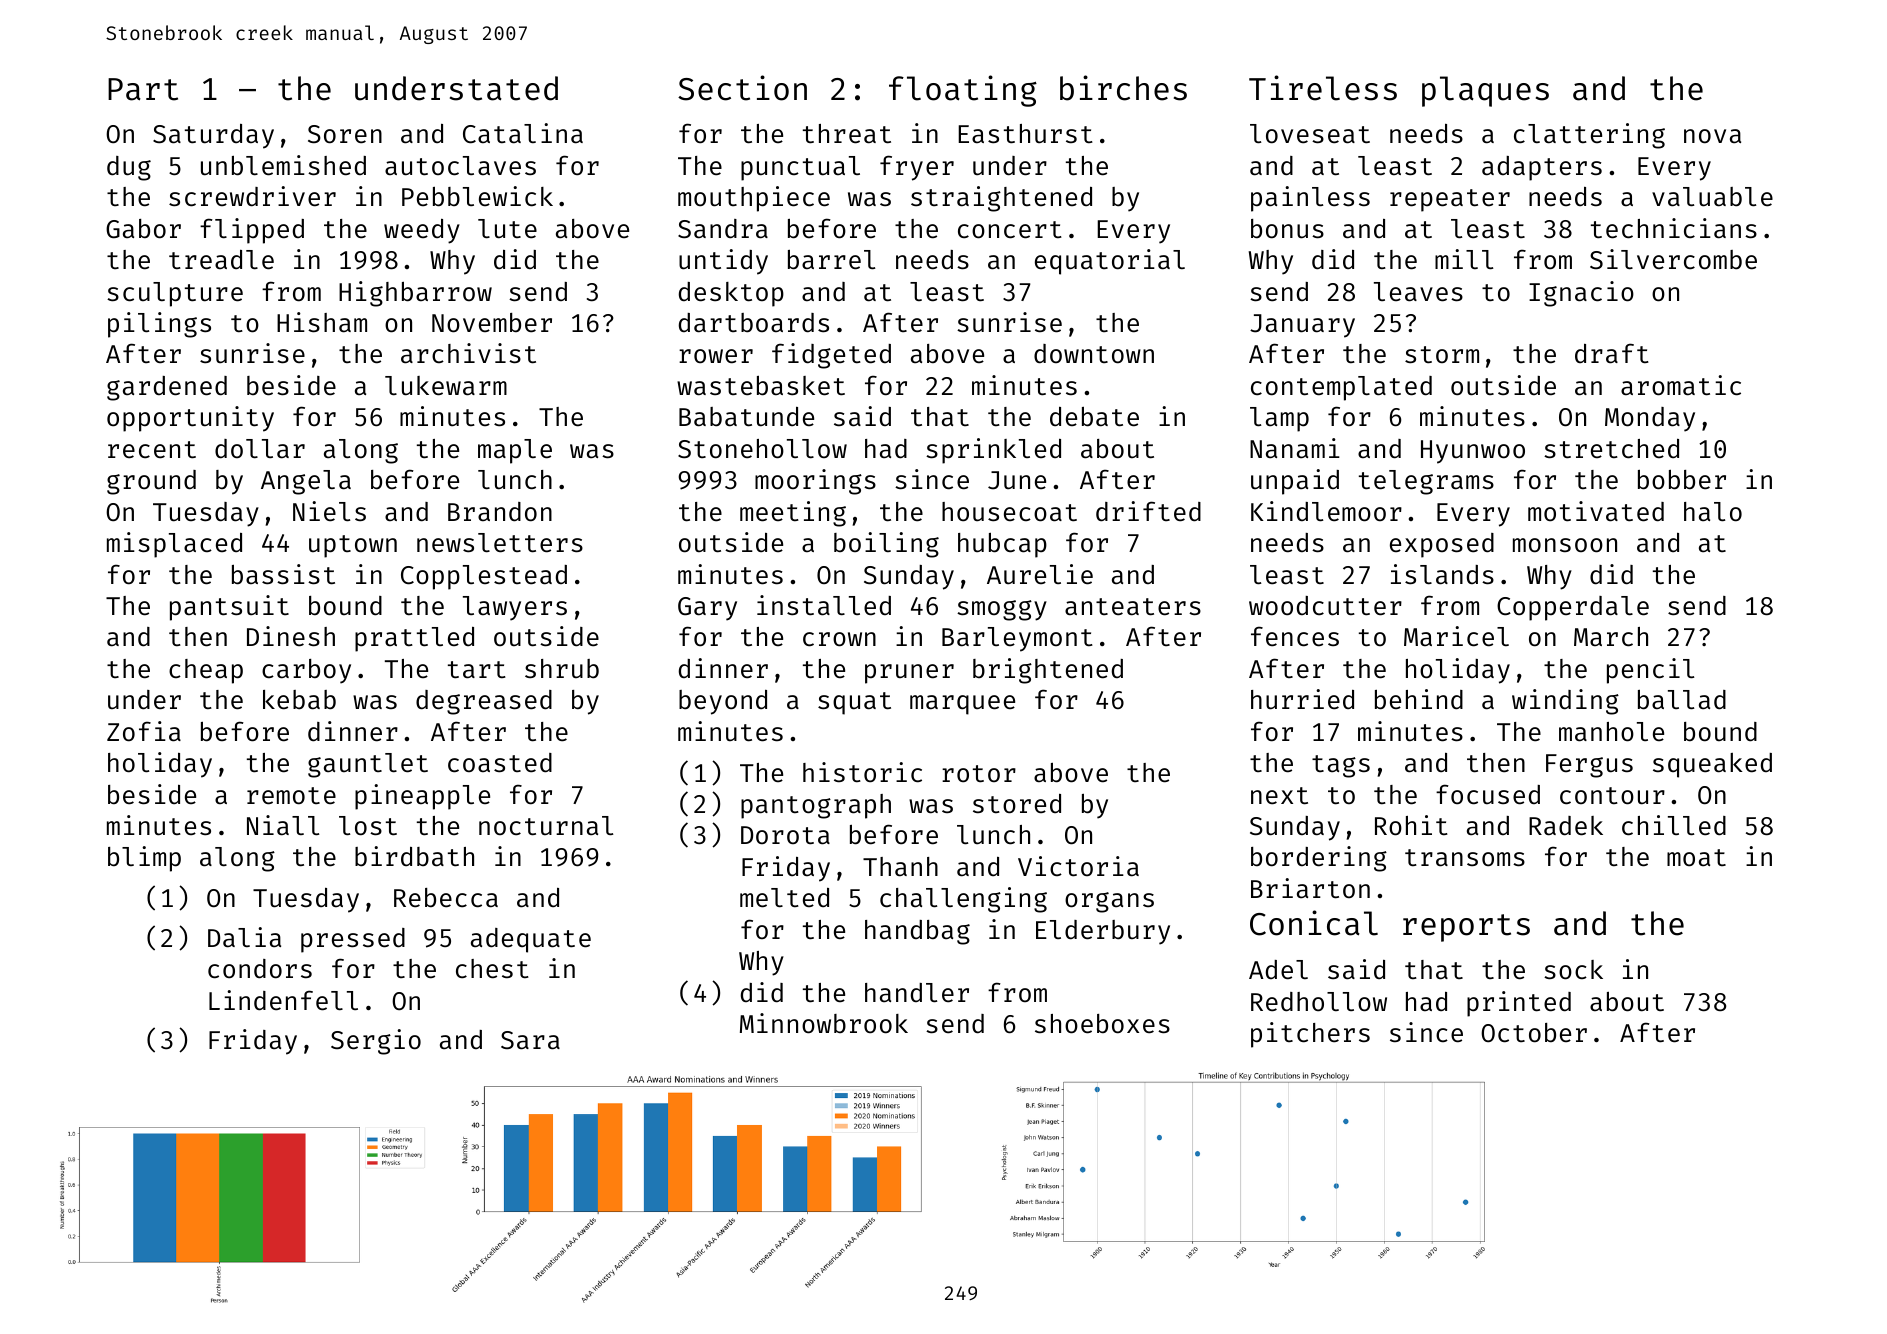 Image resolution: width=1887 pixels, height=1334 pixels. Describe the element at coordinates (1712, 136) in the screenshot. I see `nova` at that location.
